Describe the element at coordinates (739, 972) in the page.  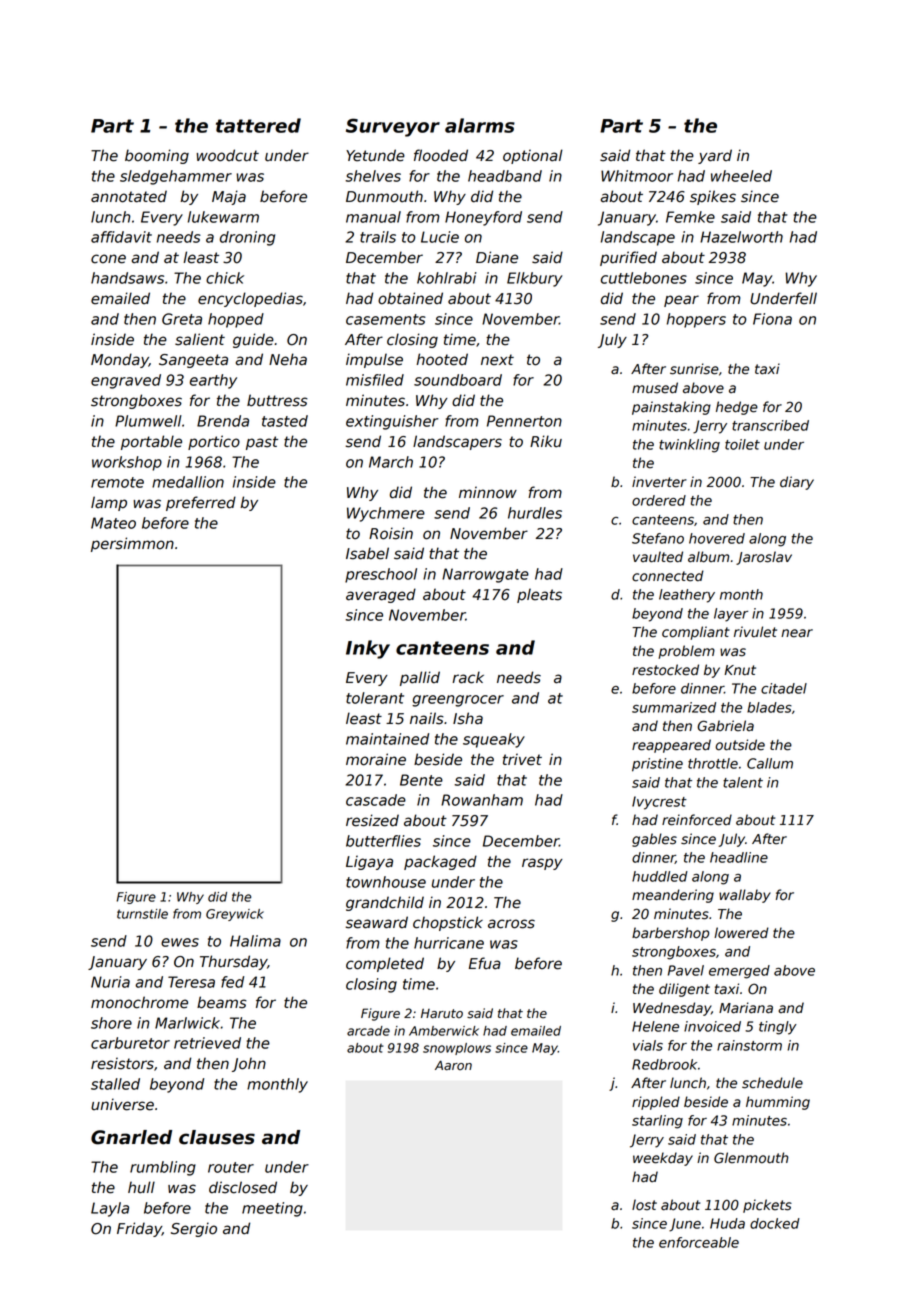
I see `emerged` at that location.
